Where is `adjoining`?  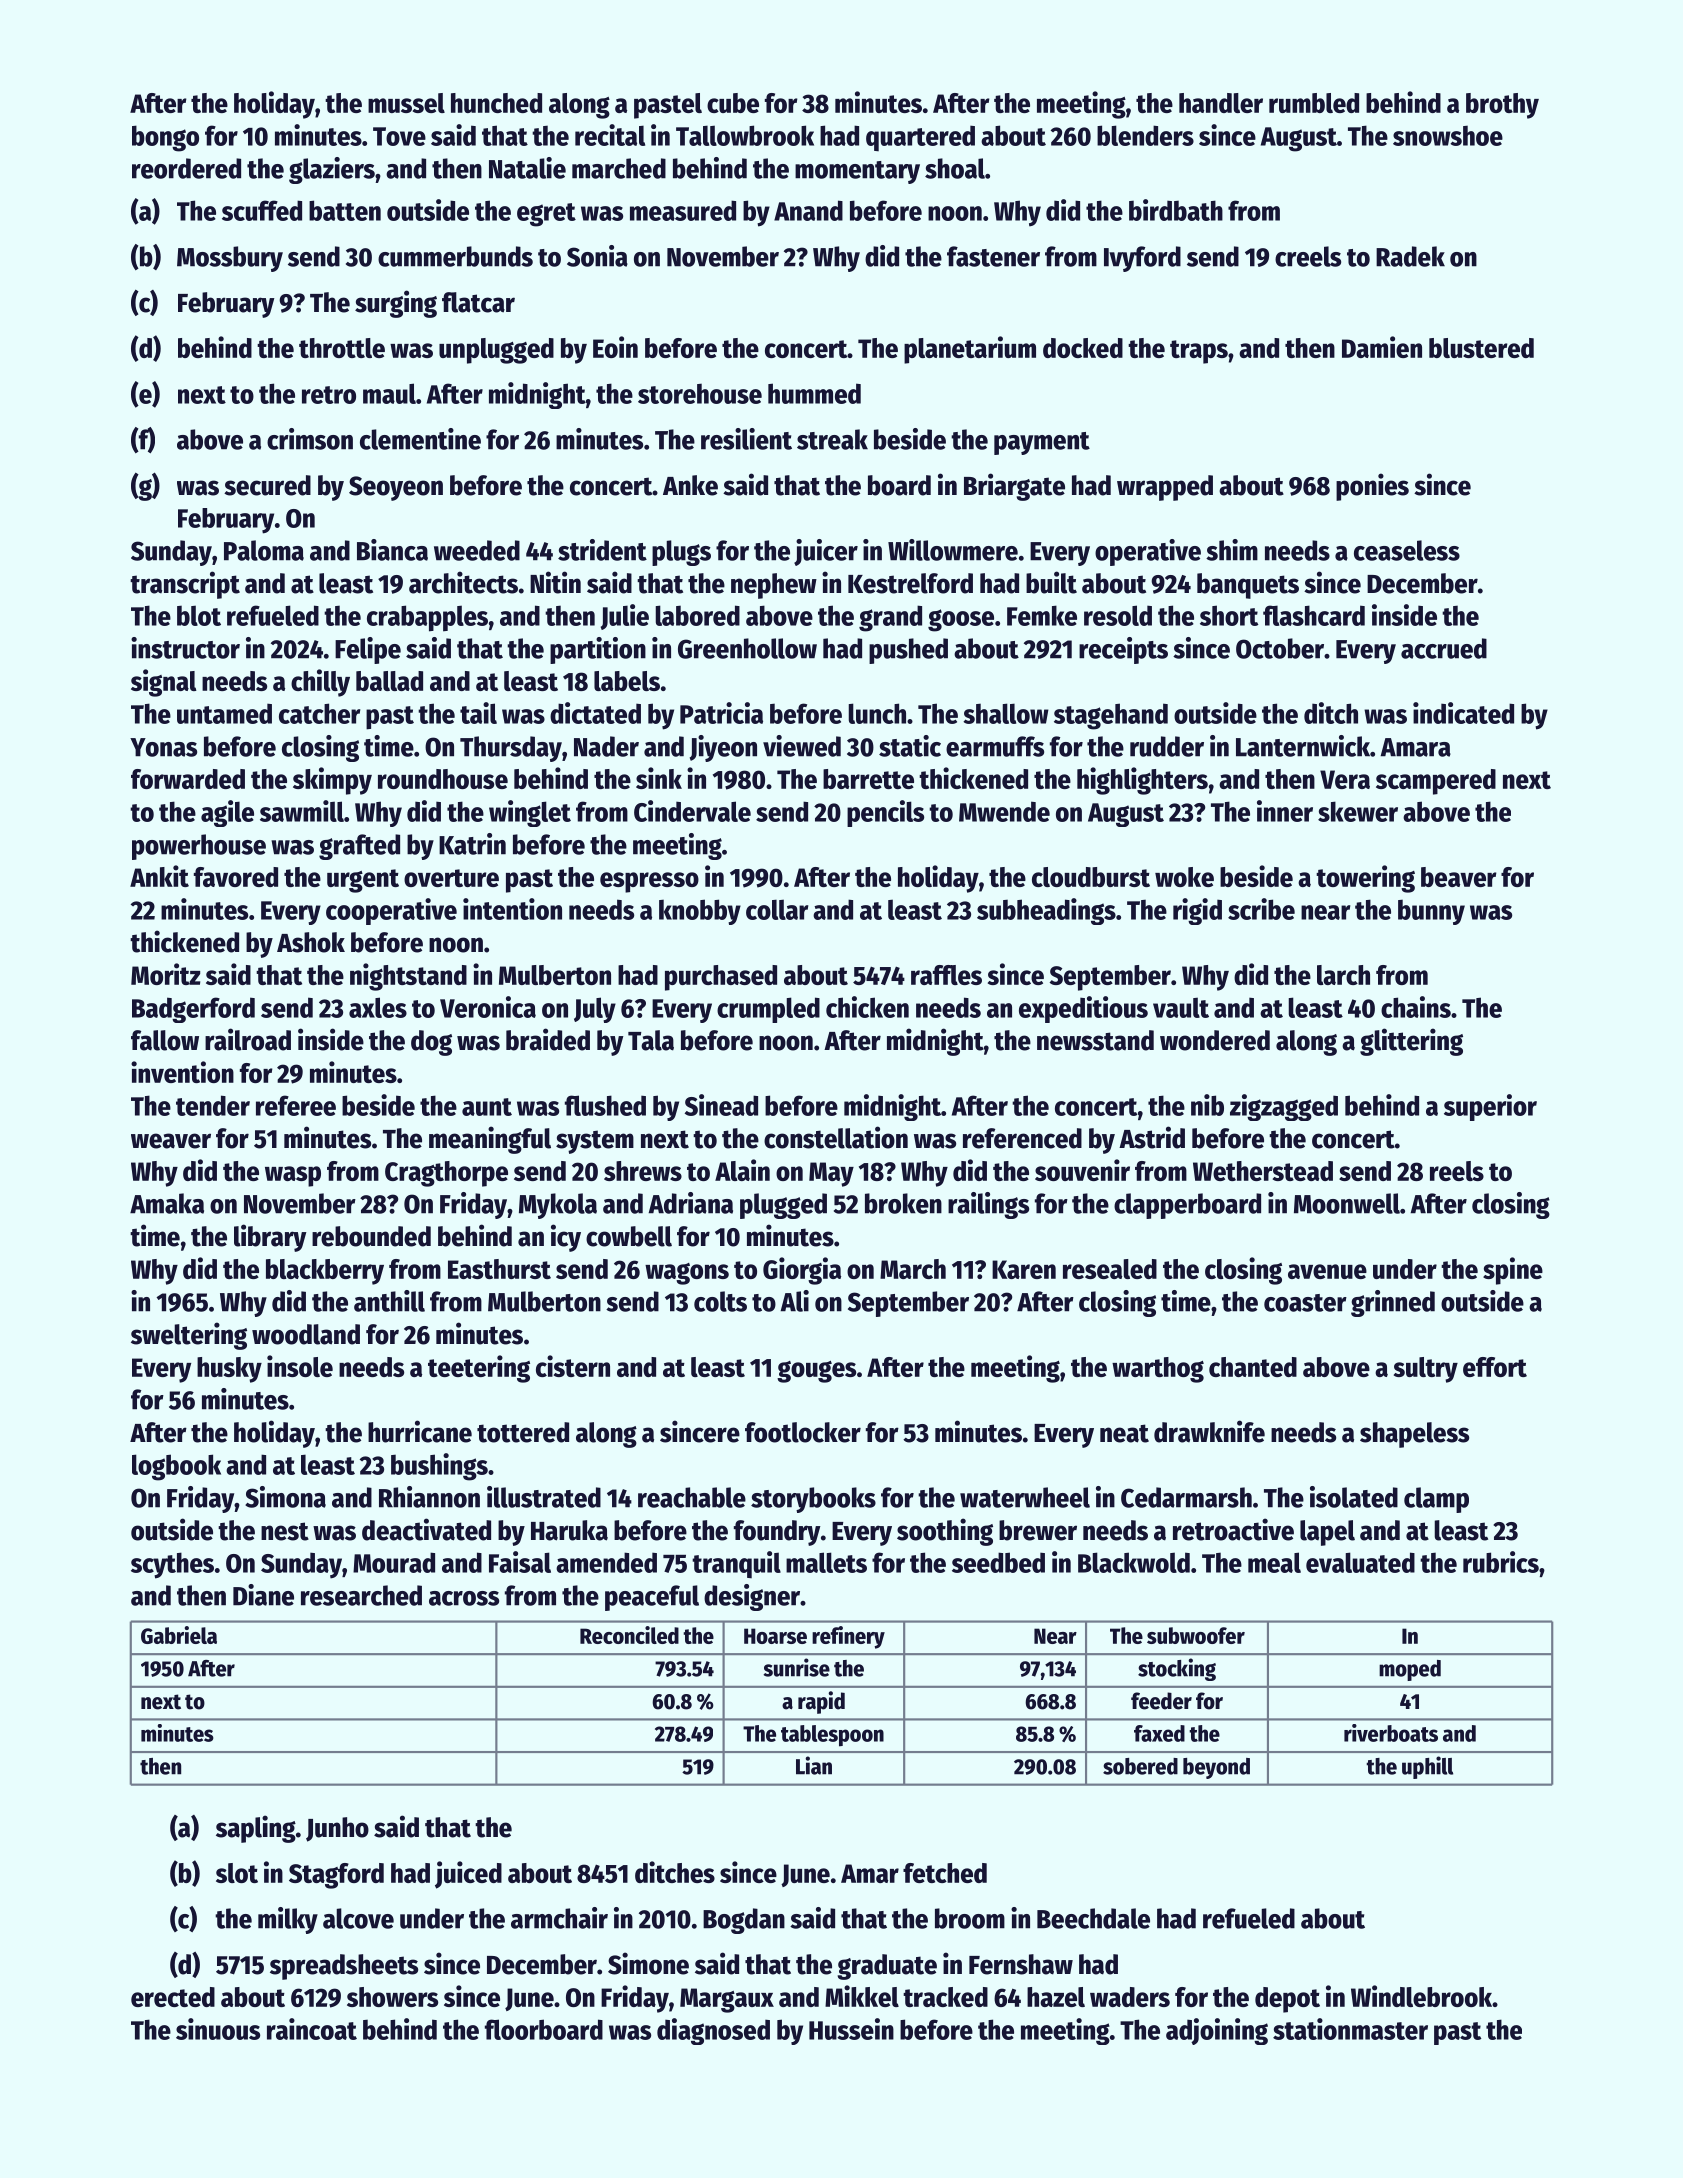 adjoining is located at coordinates (1217, 2031).
